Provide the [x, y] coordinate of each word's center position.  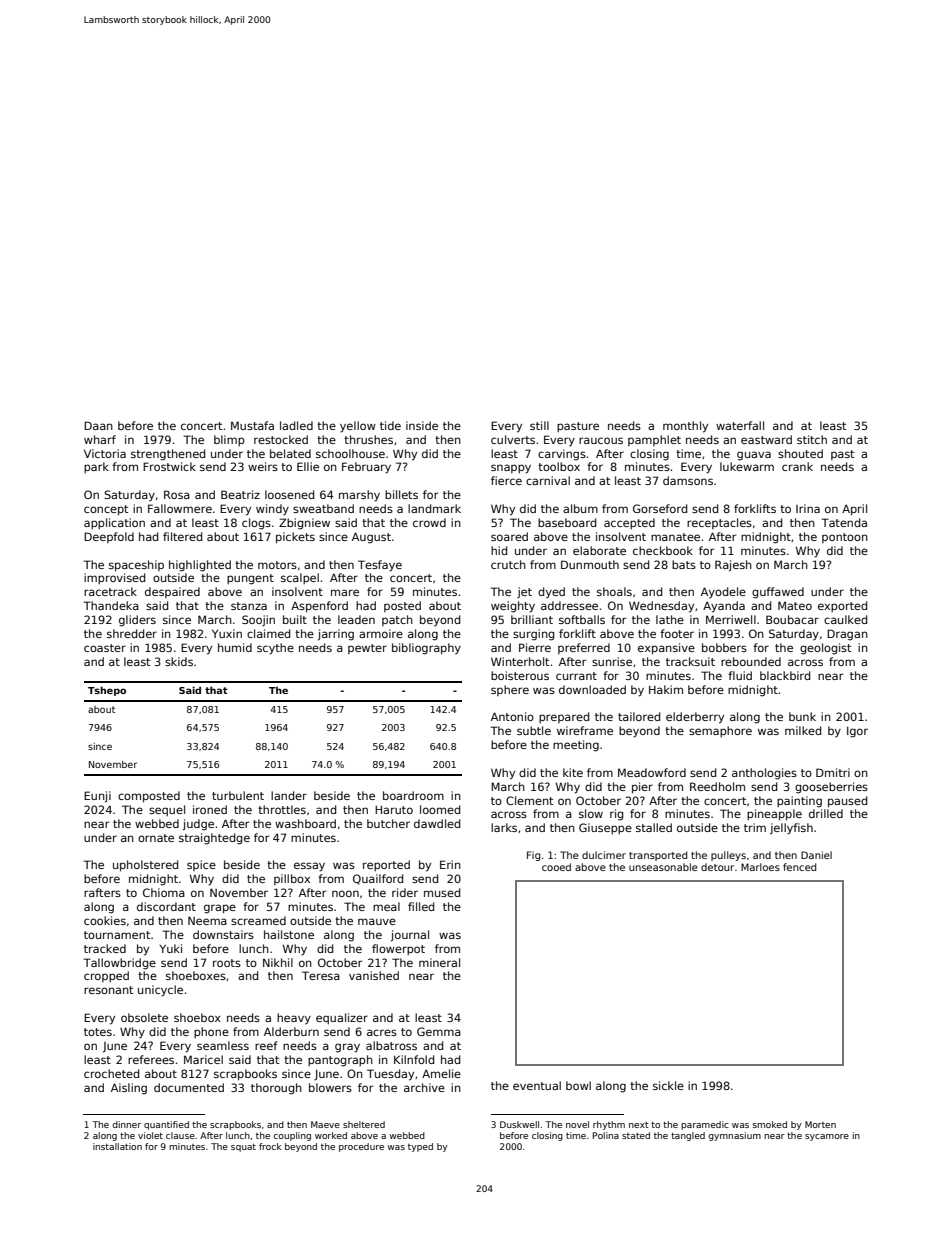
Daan [98, 425]
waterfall [740, 425]
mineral [439, 962]
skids [179, 661]
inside [422, 425]
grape [220, 909]
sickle [668, 1085]
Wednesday [661, 607]
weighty [513, 607]
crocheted [111, 1073]
